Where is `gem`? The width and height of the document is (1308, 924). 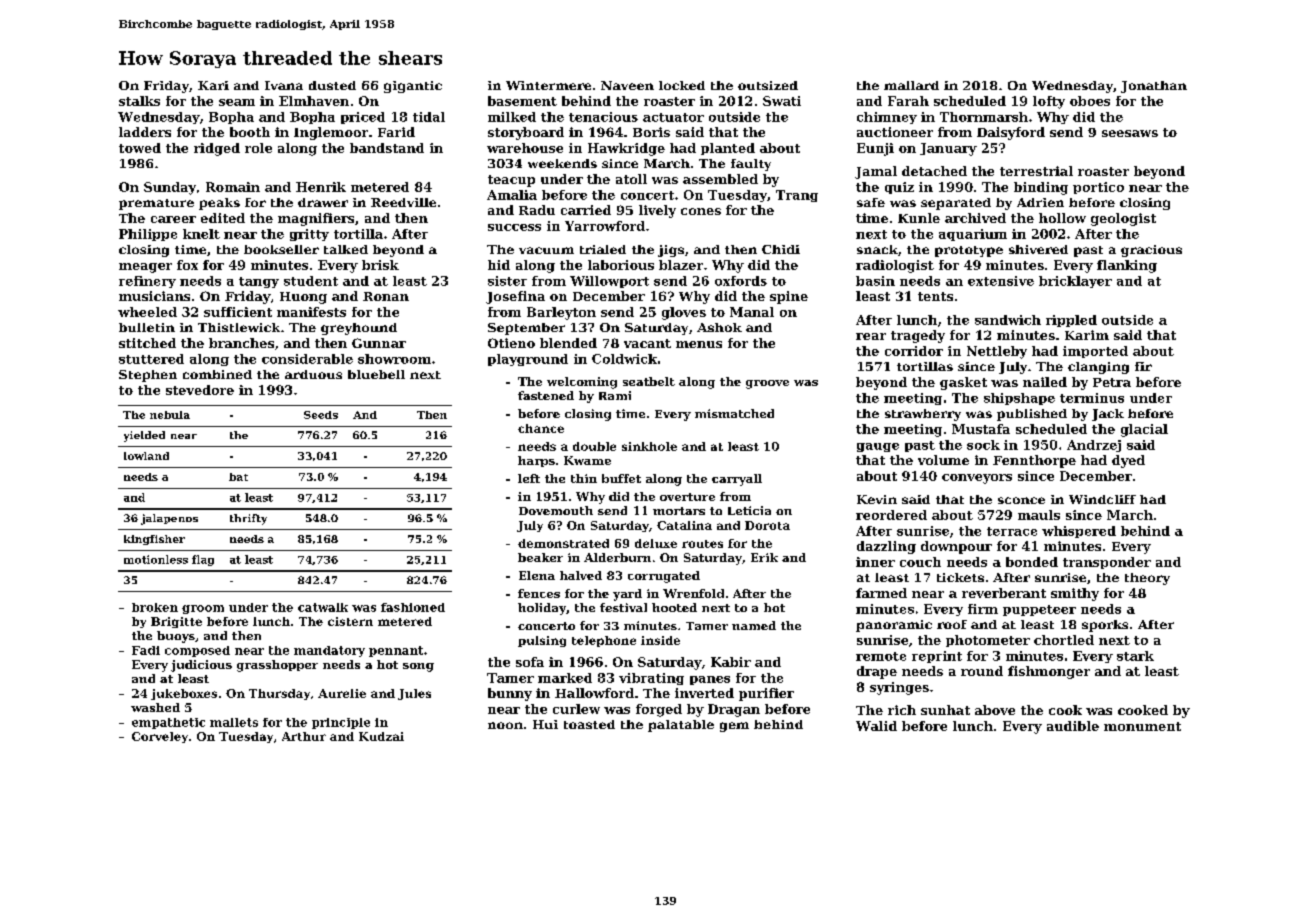
gem is located at coordinates (734, 727).
